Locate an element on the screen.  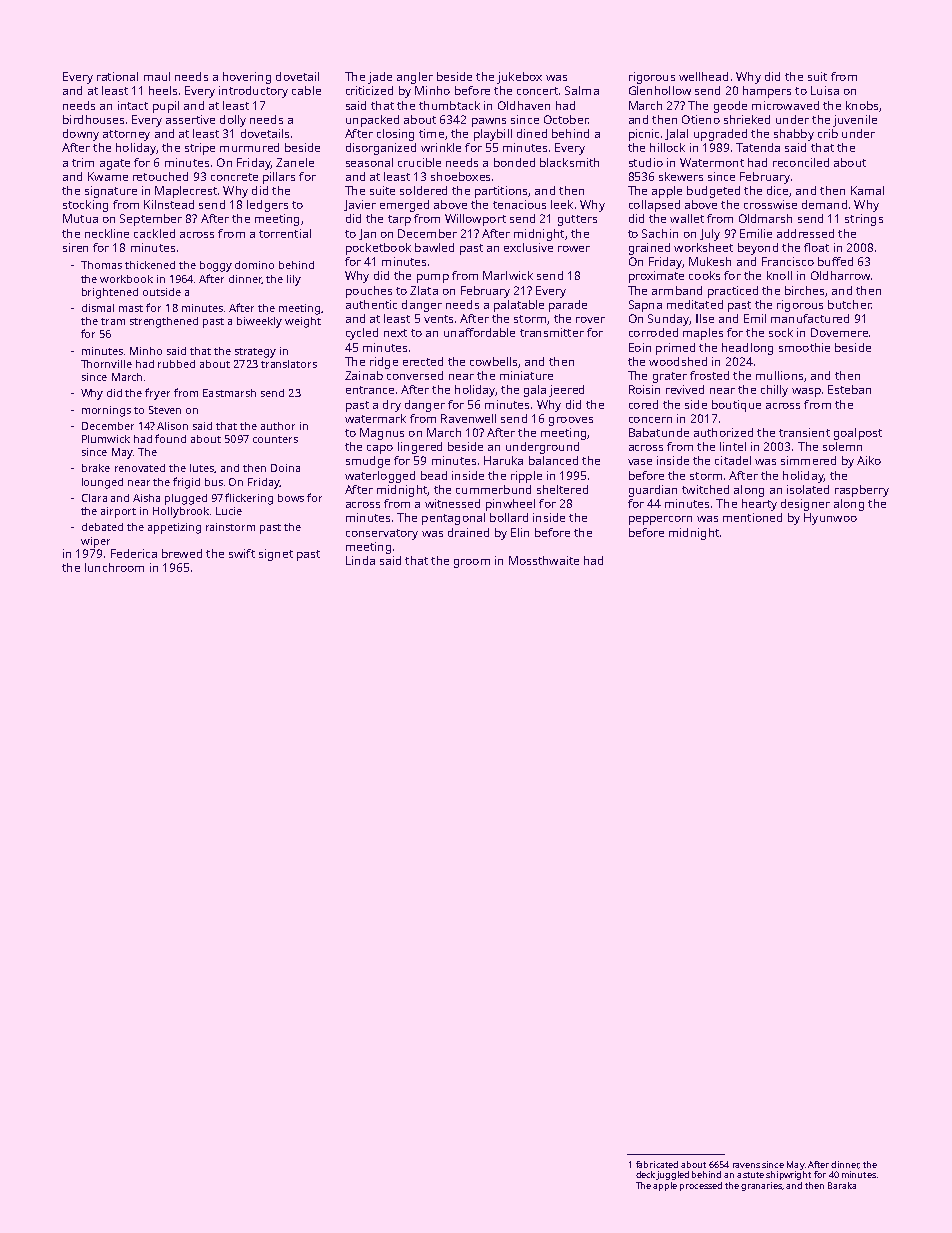
rational is located at coordinates (117, 76).
